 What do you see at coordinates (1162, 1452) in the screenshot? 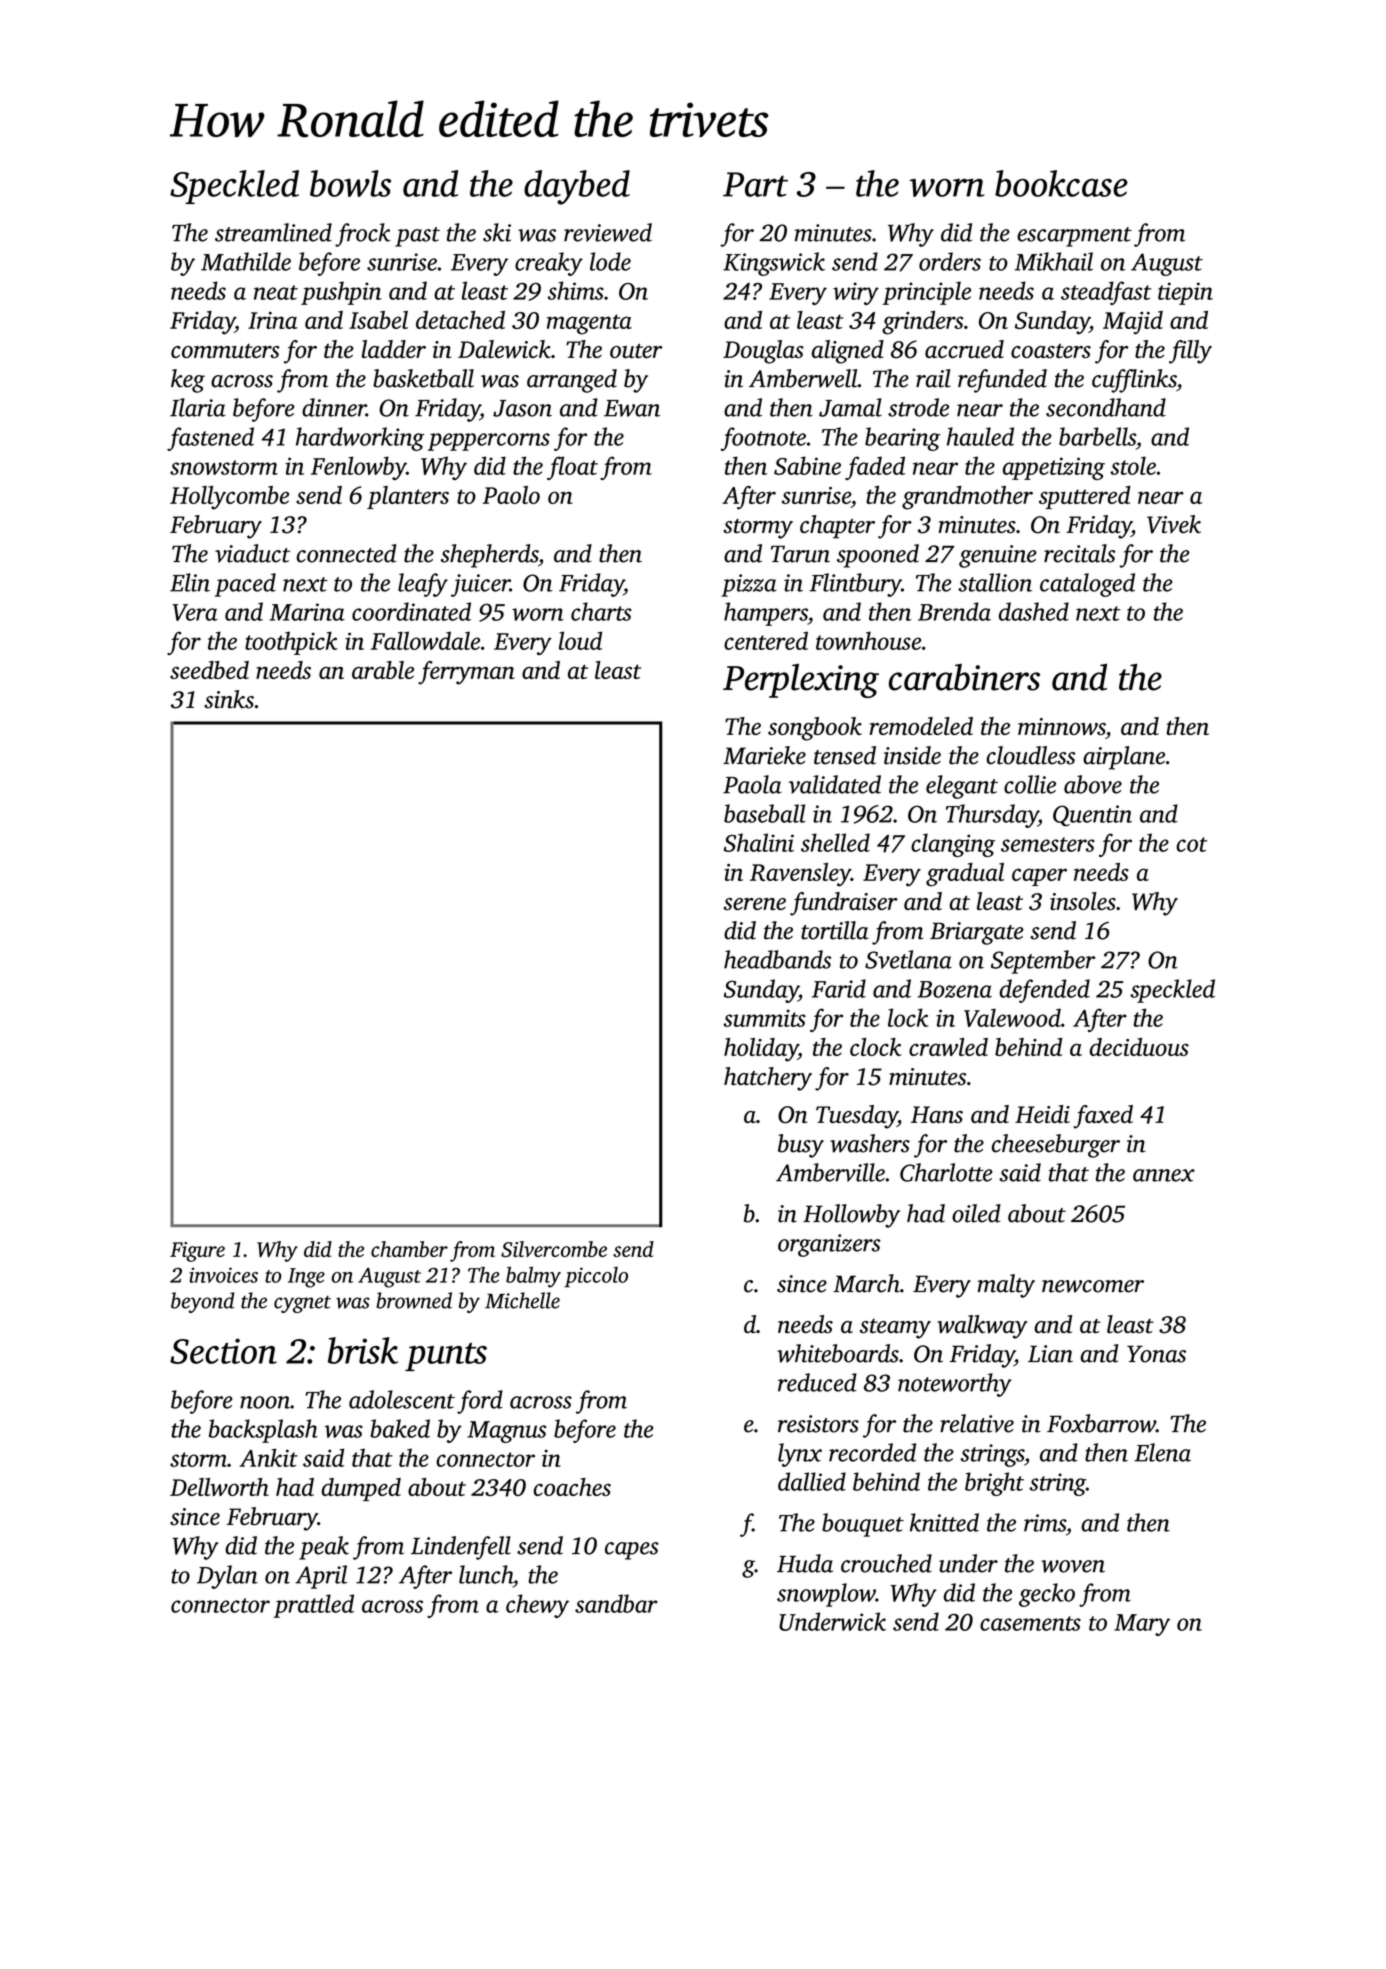
I see `Elena` at bounding box center [1162, 1452].
